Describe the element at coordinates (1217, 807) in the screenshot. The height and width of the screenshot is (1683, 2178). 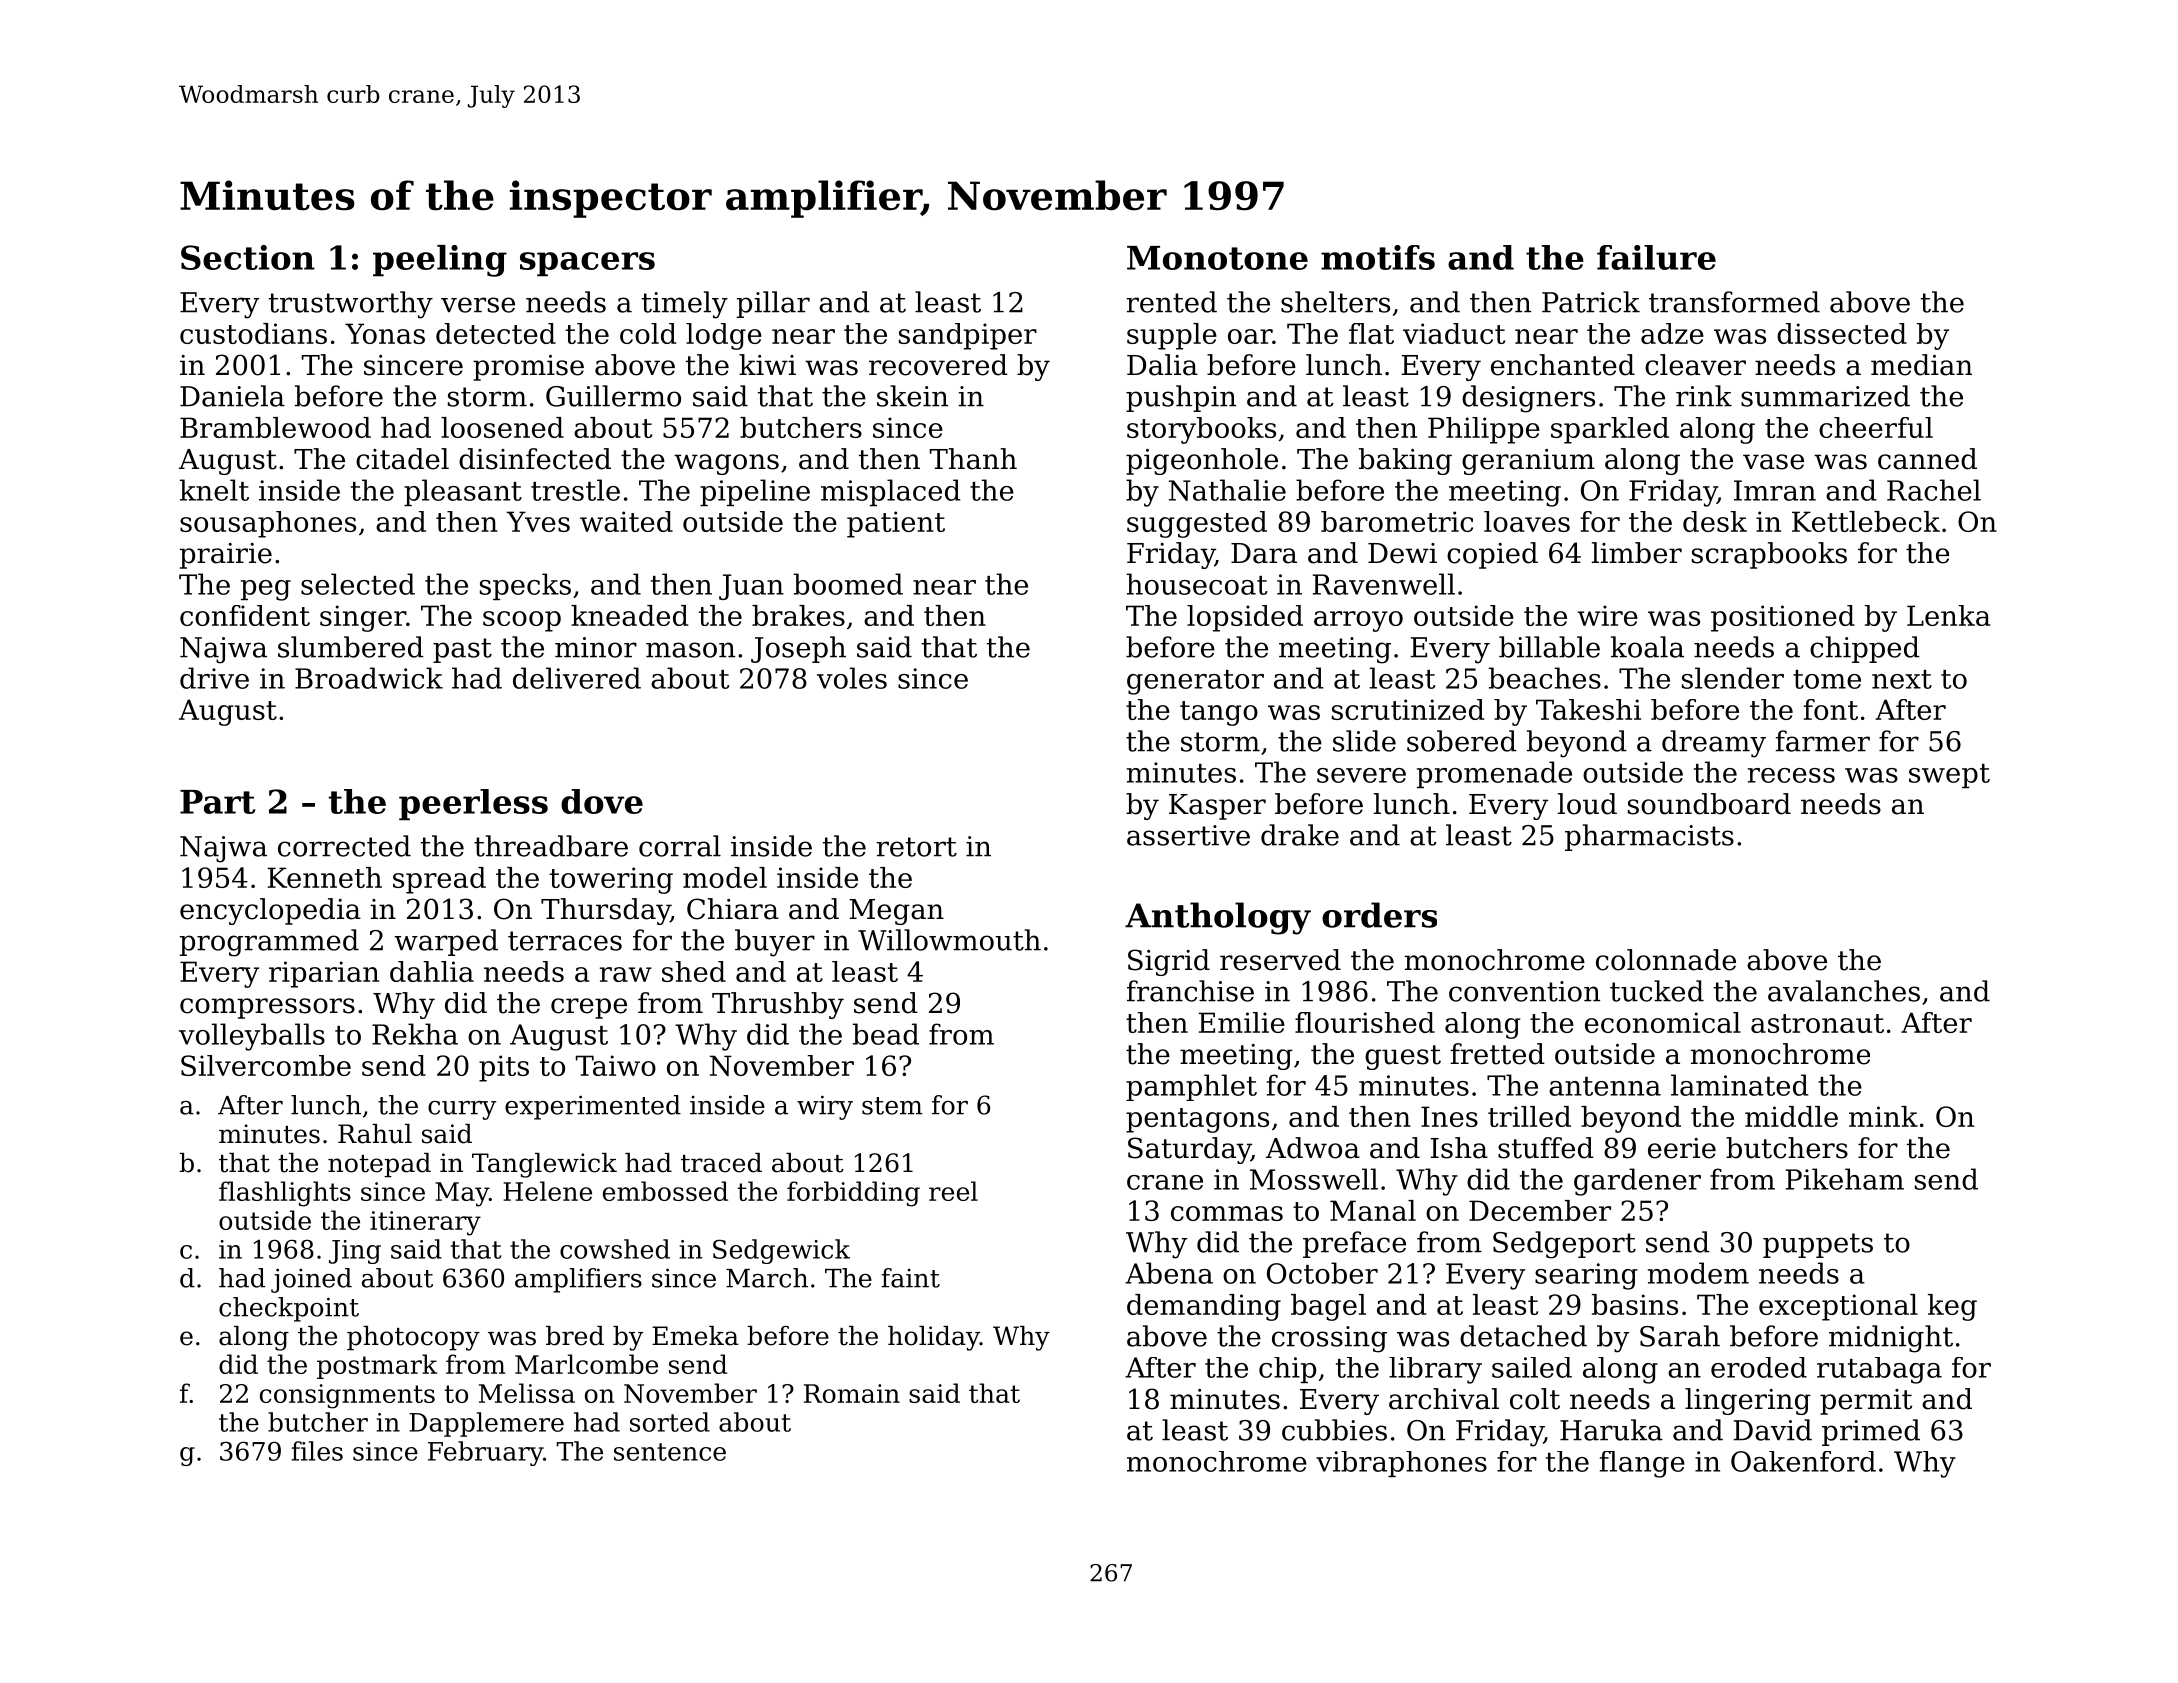
I see `Kasper` at that location.
